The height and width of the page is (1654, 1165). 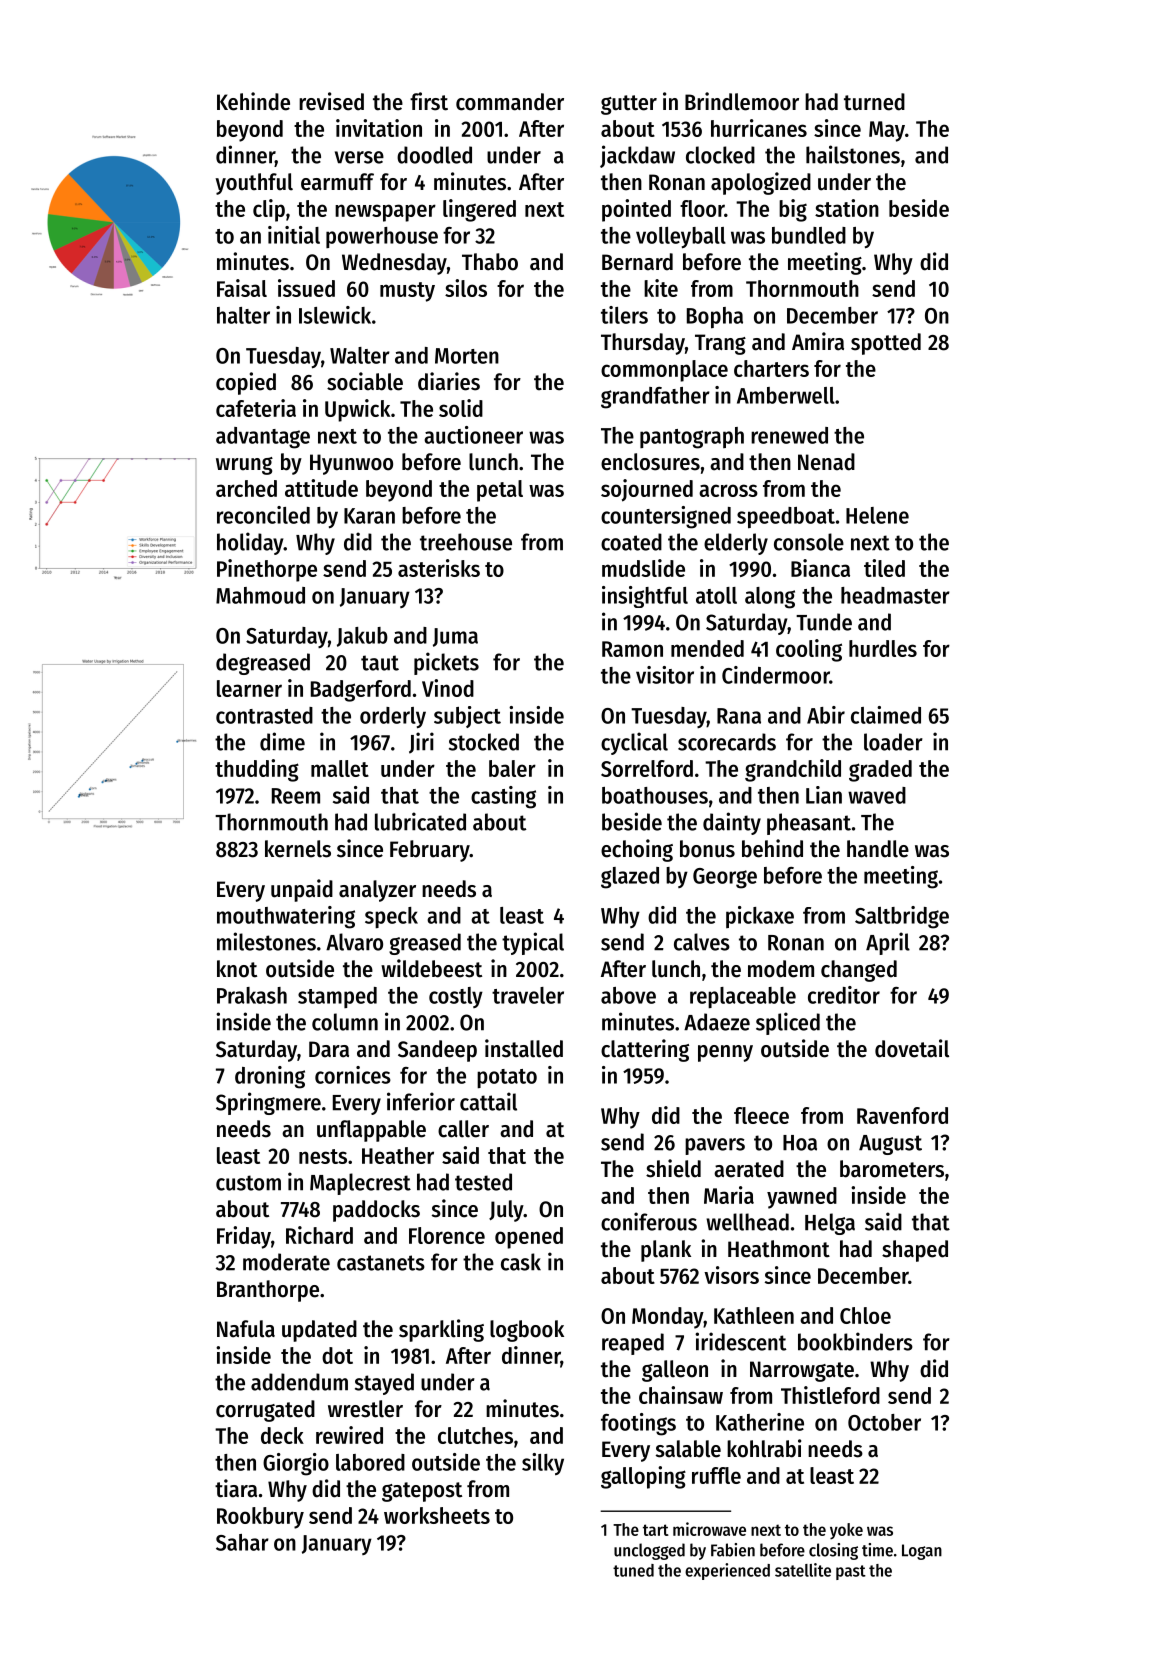 What do you see at coordinates (242, 1542) in the page?
I see `Sahar` at bounding box center [242, 1542].
